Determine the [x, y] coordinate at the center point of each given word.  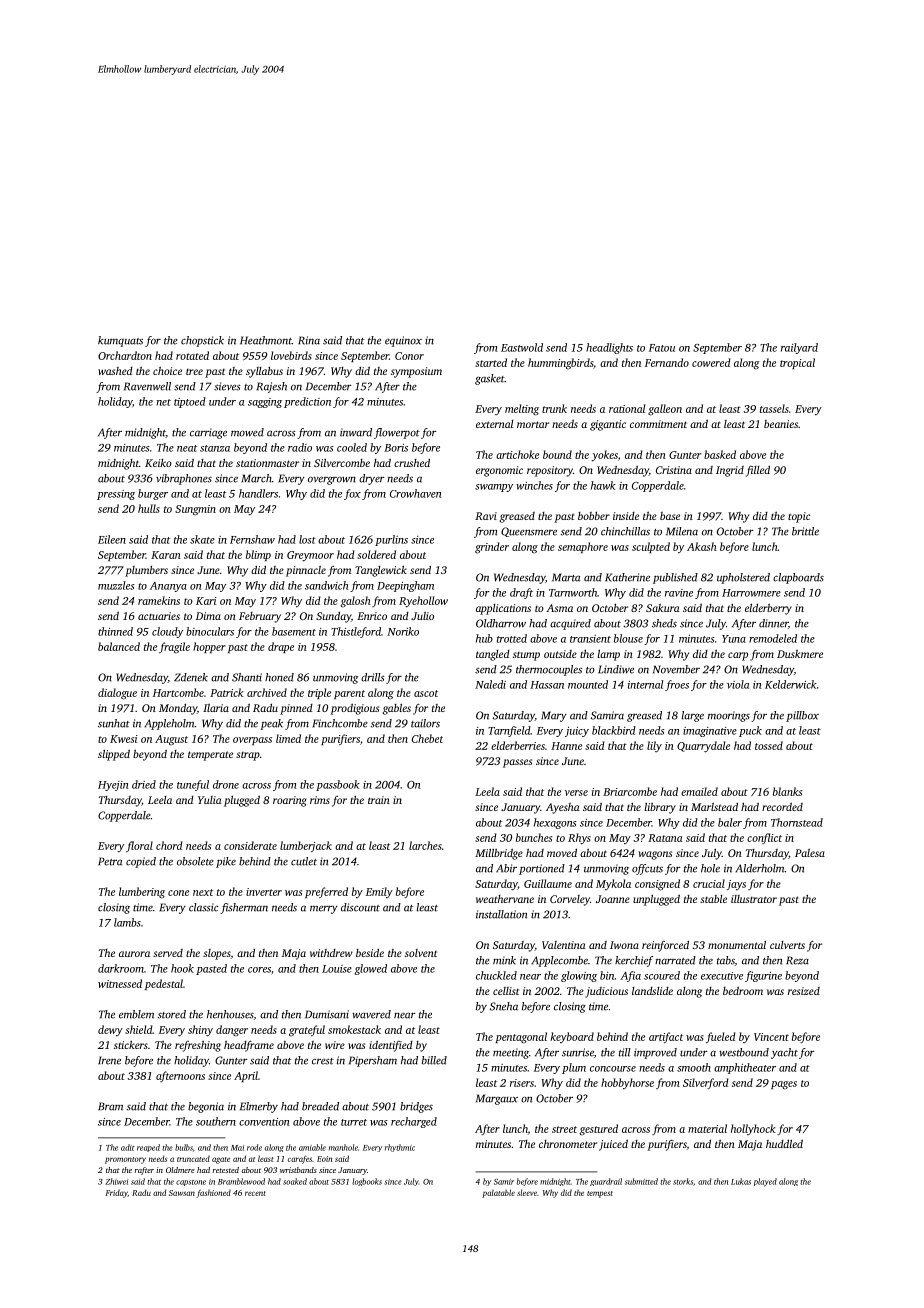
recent [255, 1193]
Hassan [547, 685]
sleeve [527, 1192]
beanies [781, 424]
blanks [787, 791]
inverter [264, 892]
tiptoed [190, 402]
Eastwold [522, 347]
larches [425, 845]
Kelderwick [791, 684]
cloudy [167, 632]
